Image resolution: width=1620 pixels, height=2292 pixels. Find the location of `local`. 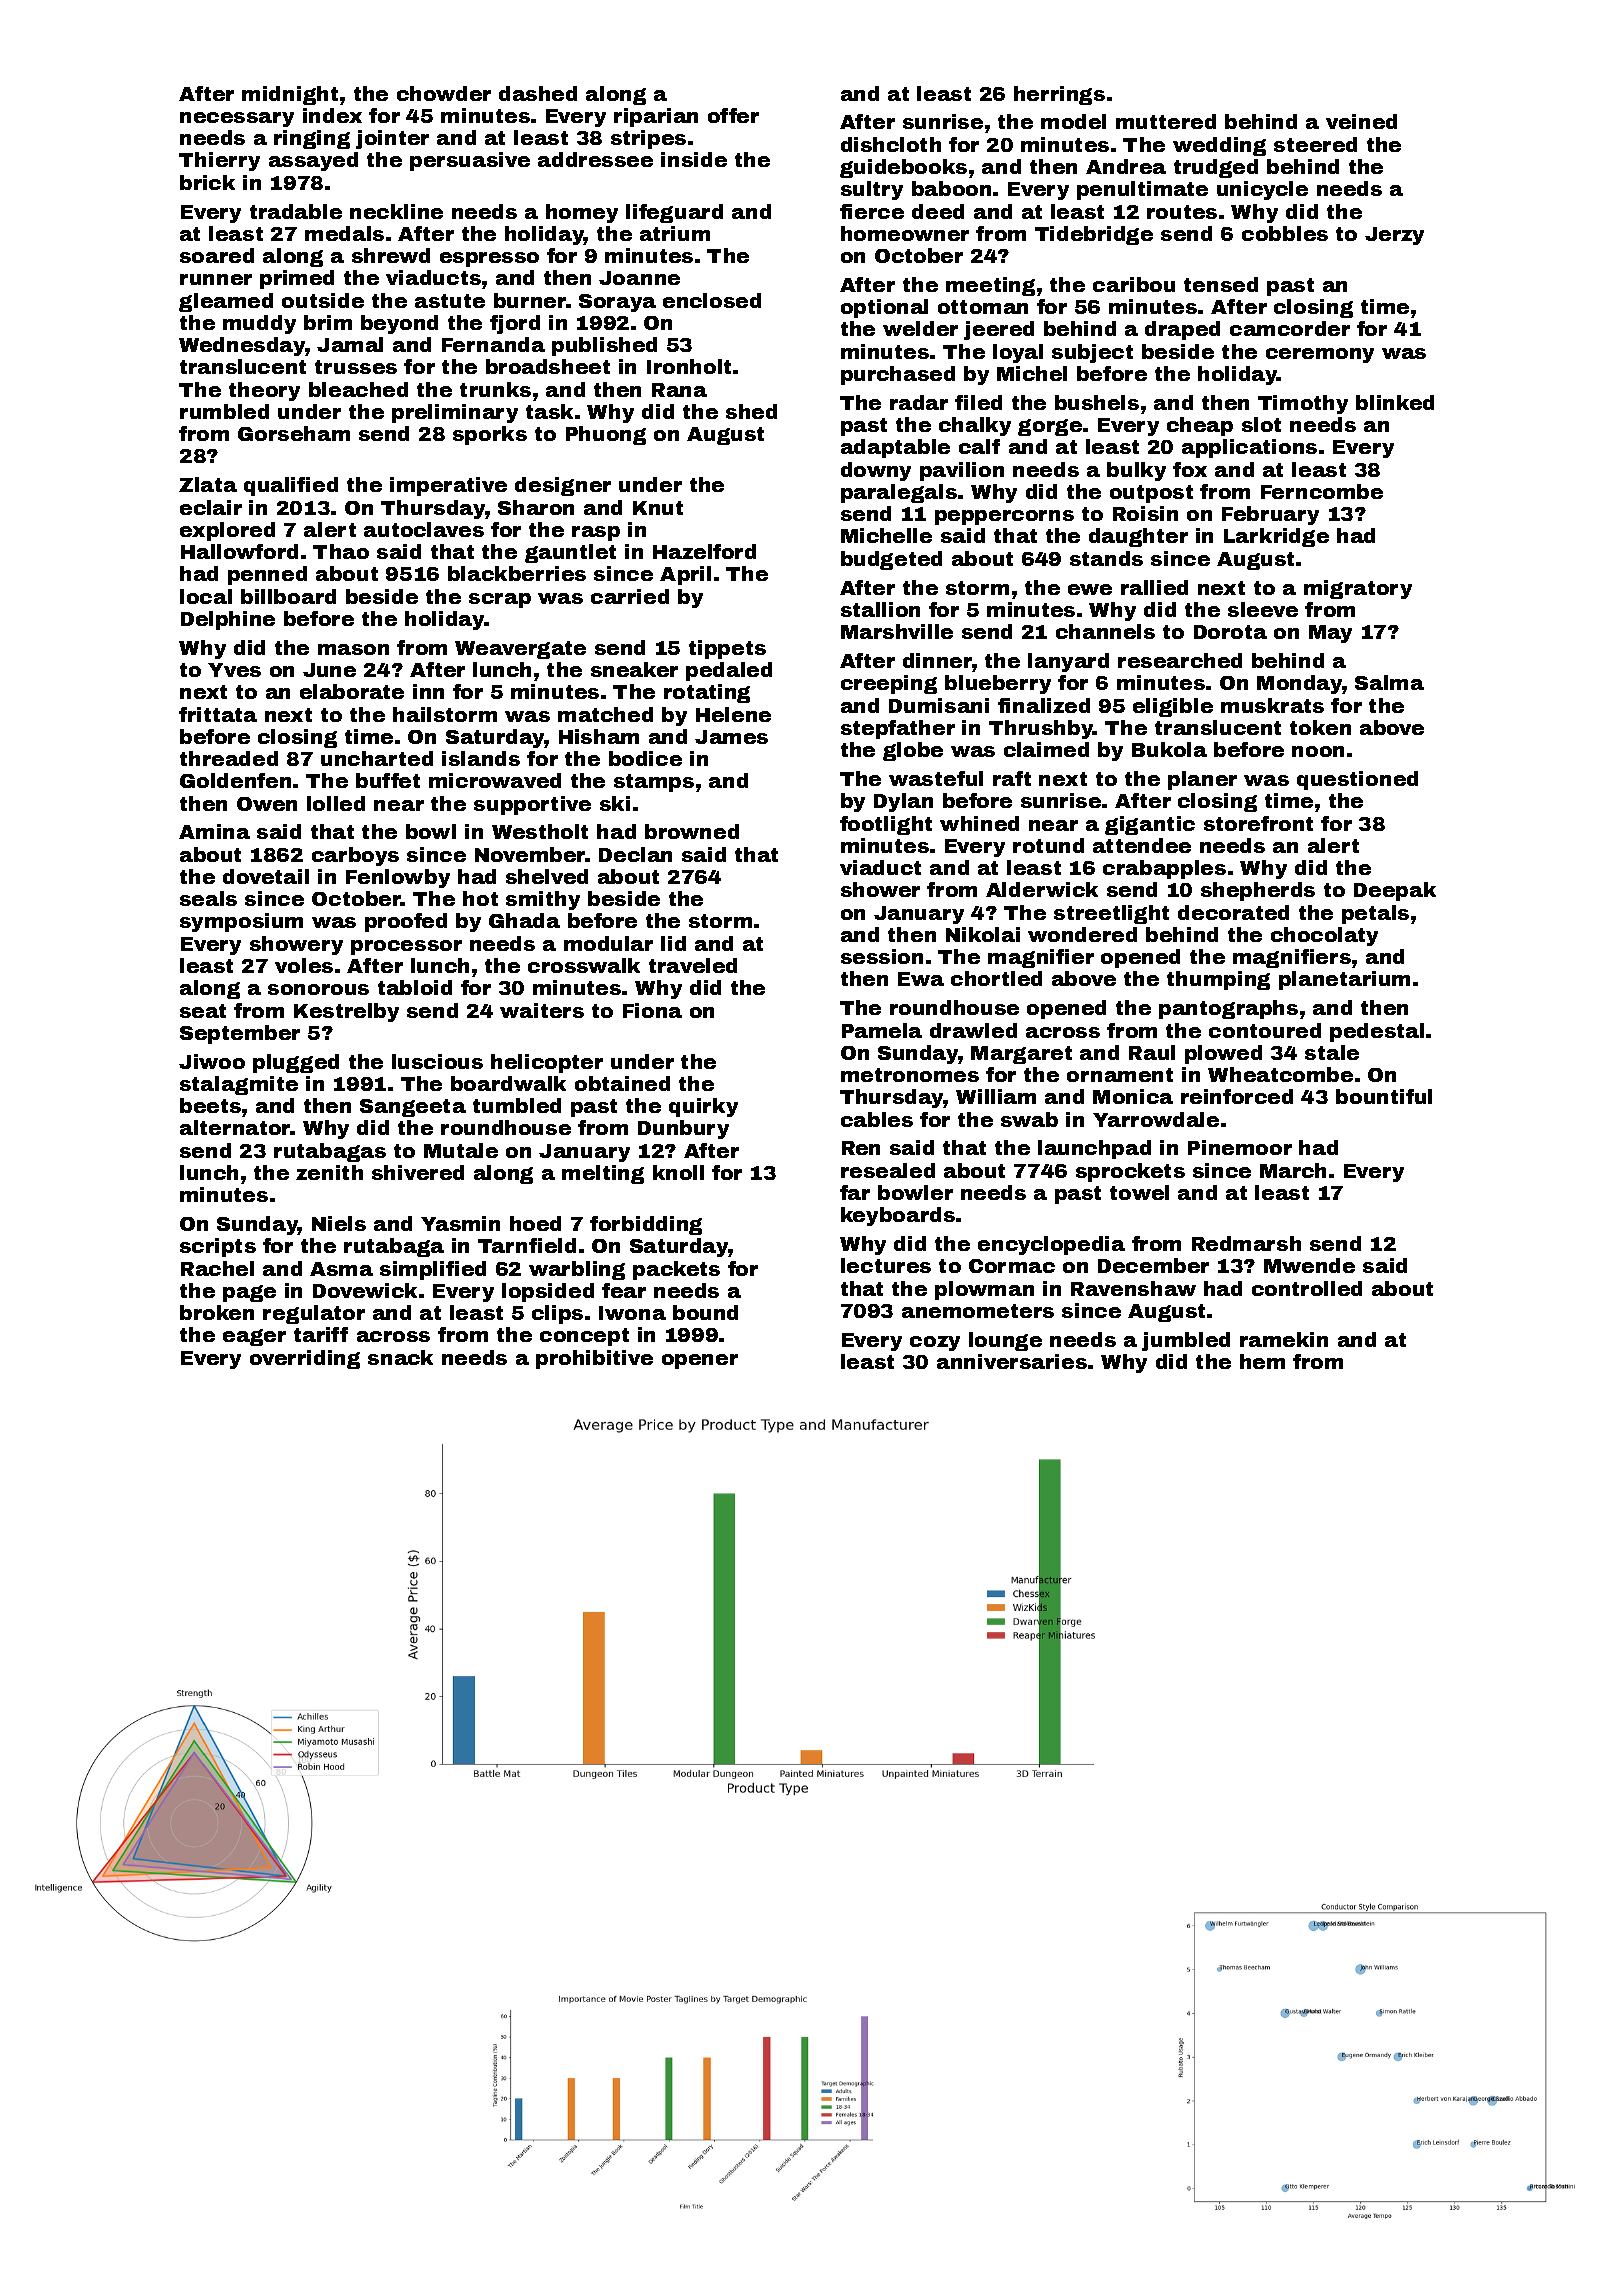

local is located at coordinates (206, 596).
